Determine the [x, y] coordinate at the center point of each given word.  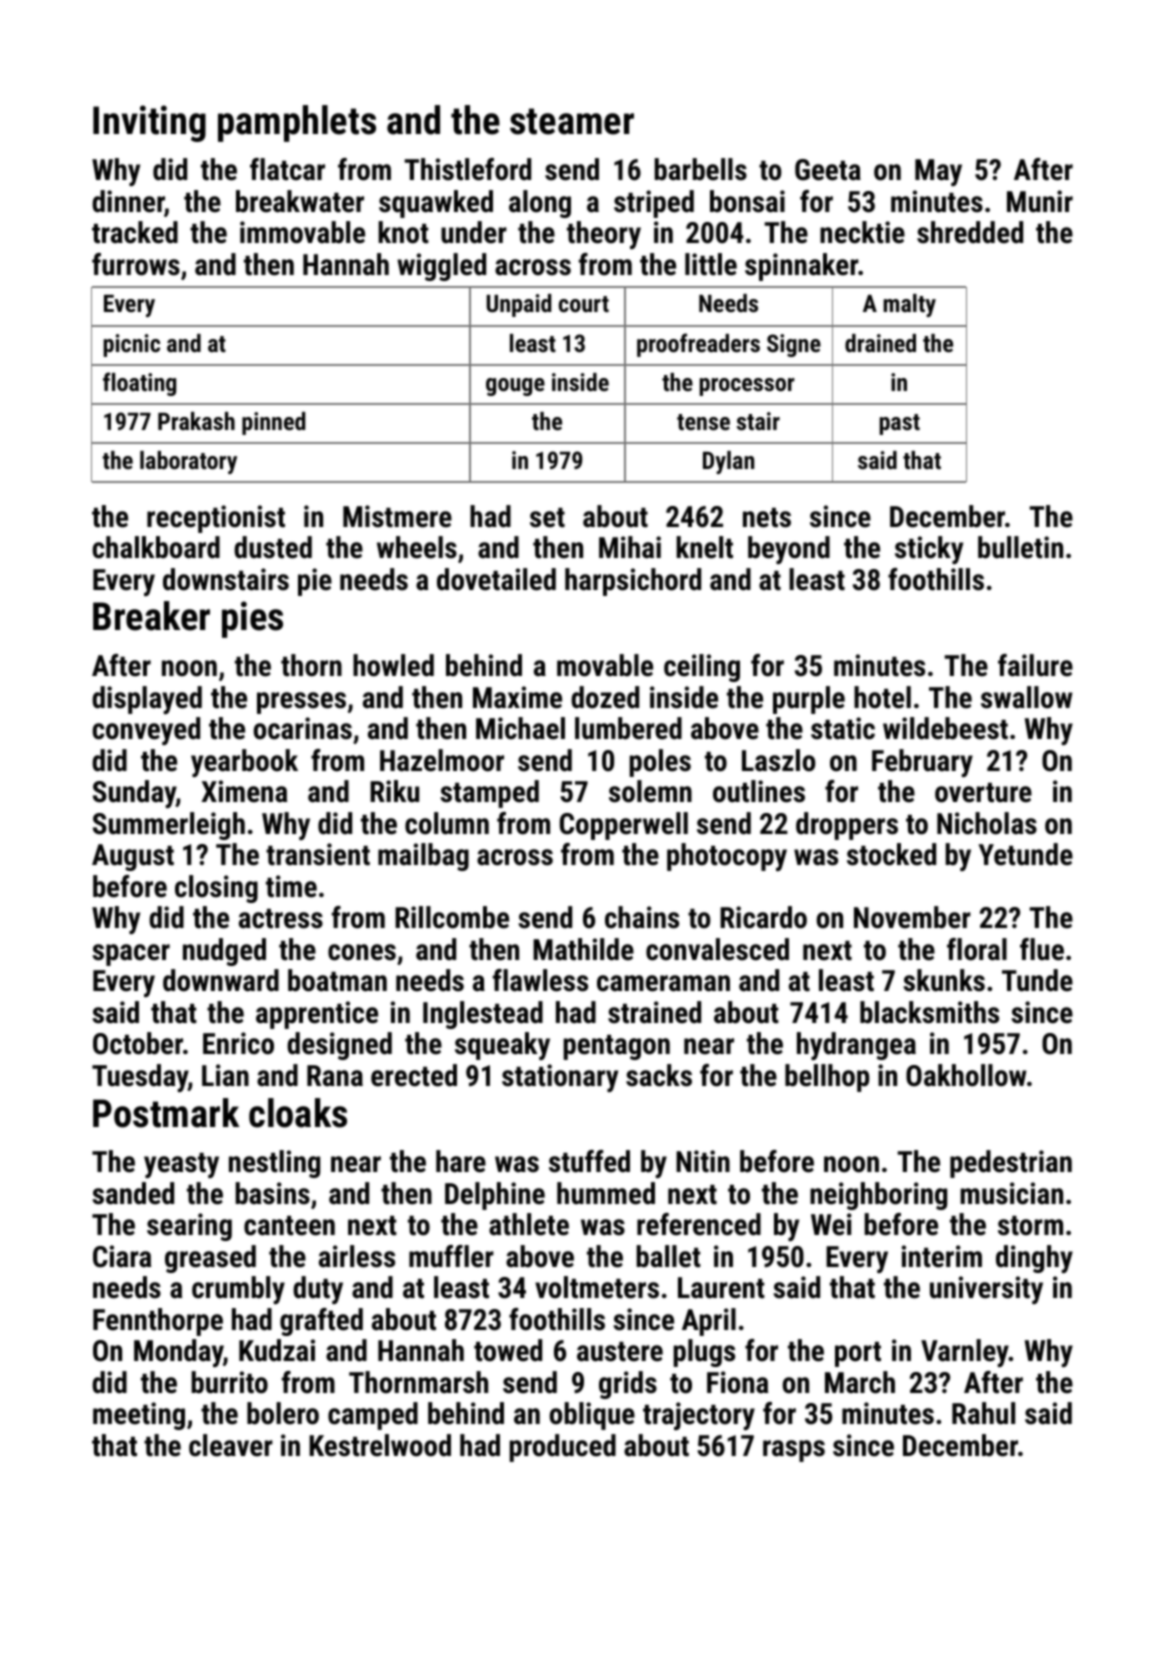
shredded [970, 232]
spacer [131, 955]
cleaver [231, 1445]
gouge [515, 387]
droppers [847, 826]
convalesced [717, 949]
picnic [131, 345]
